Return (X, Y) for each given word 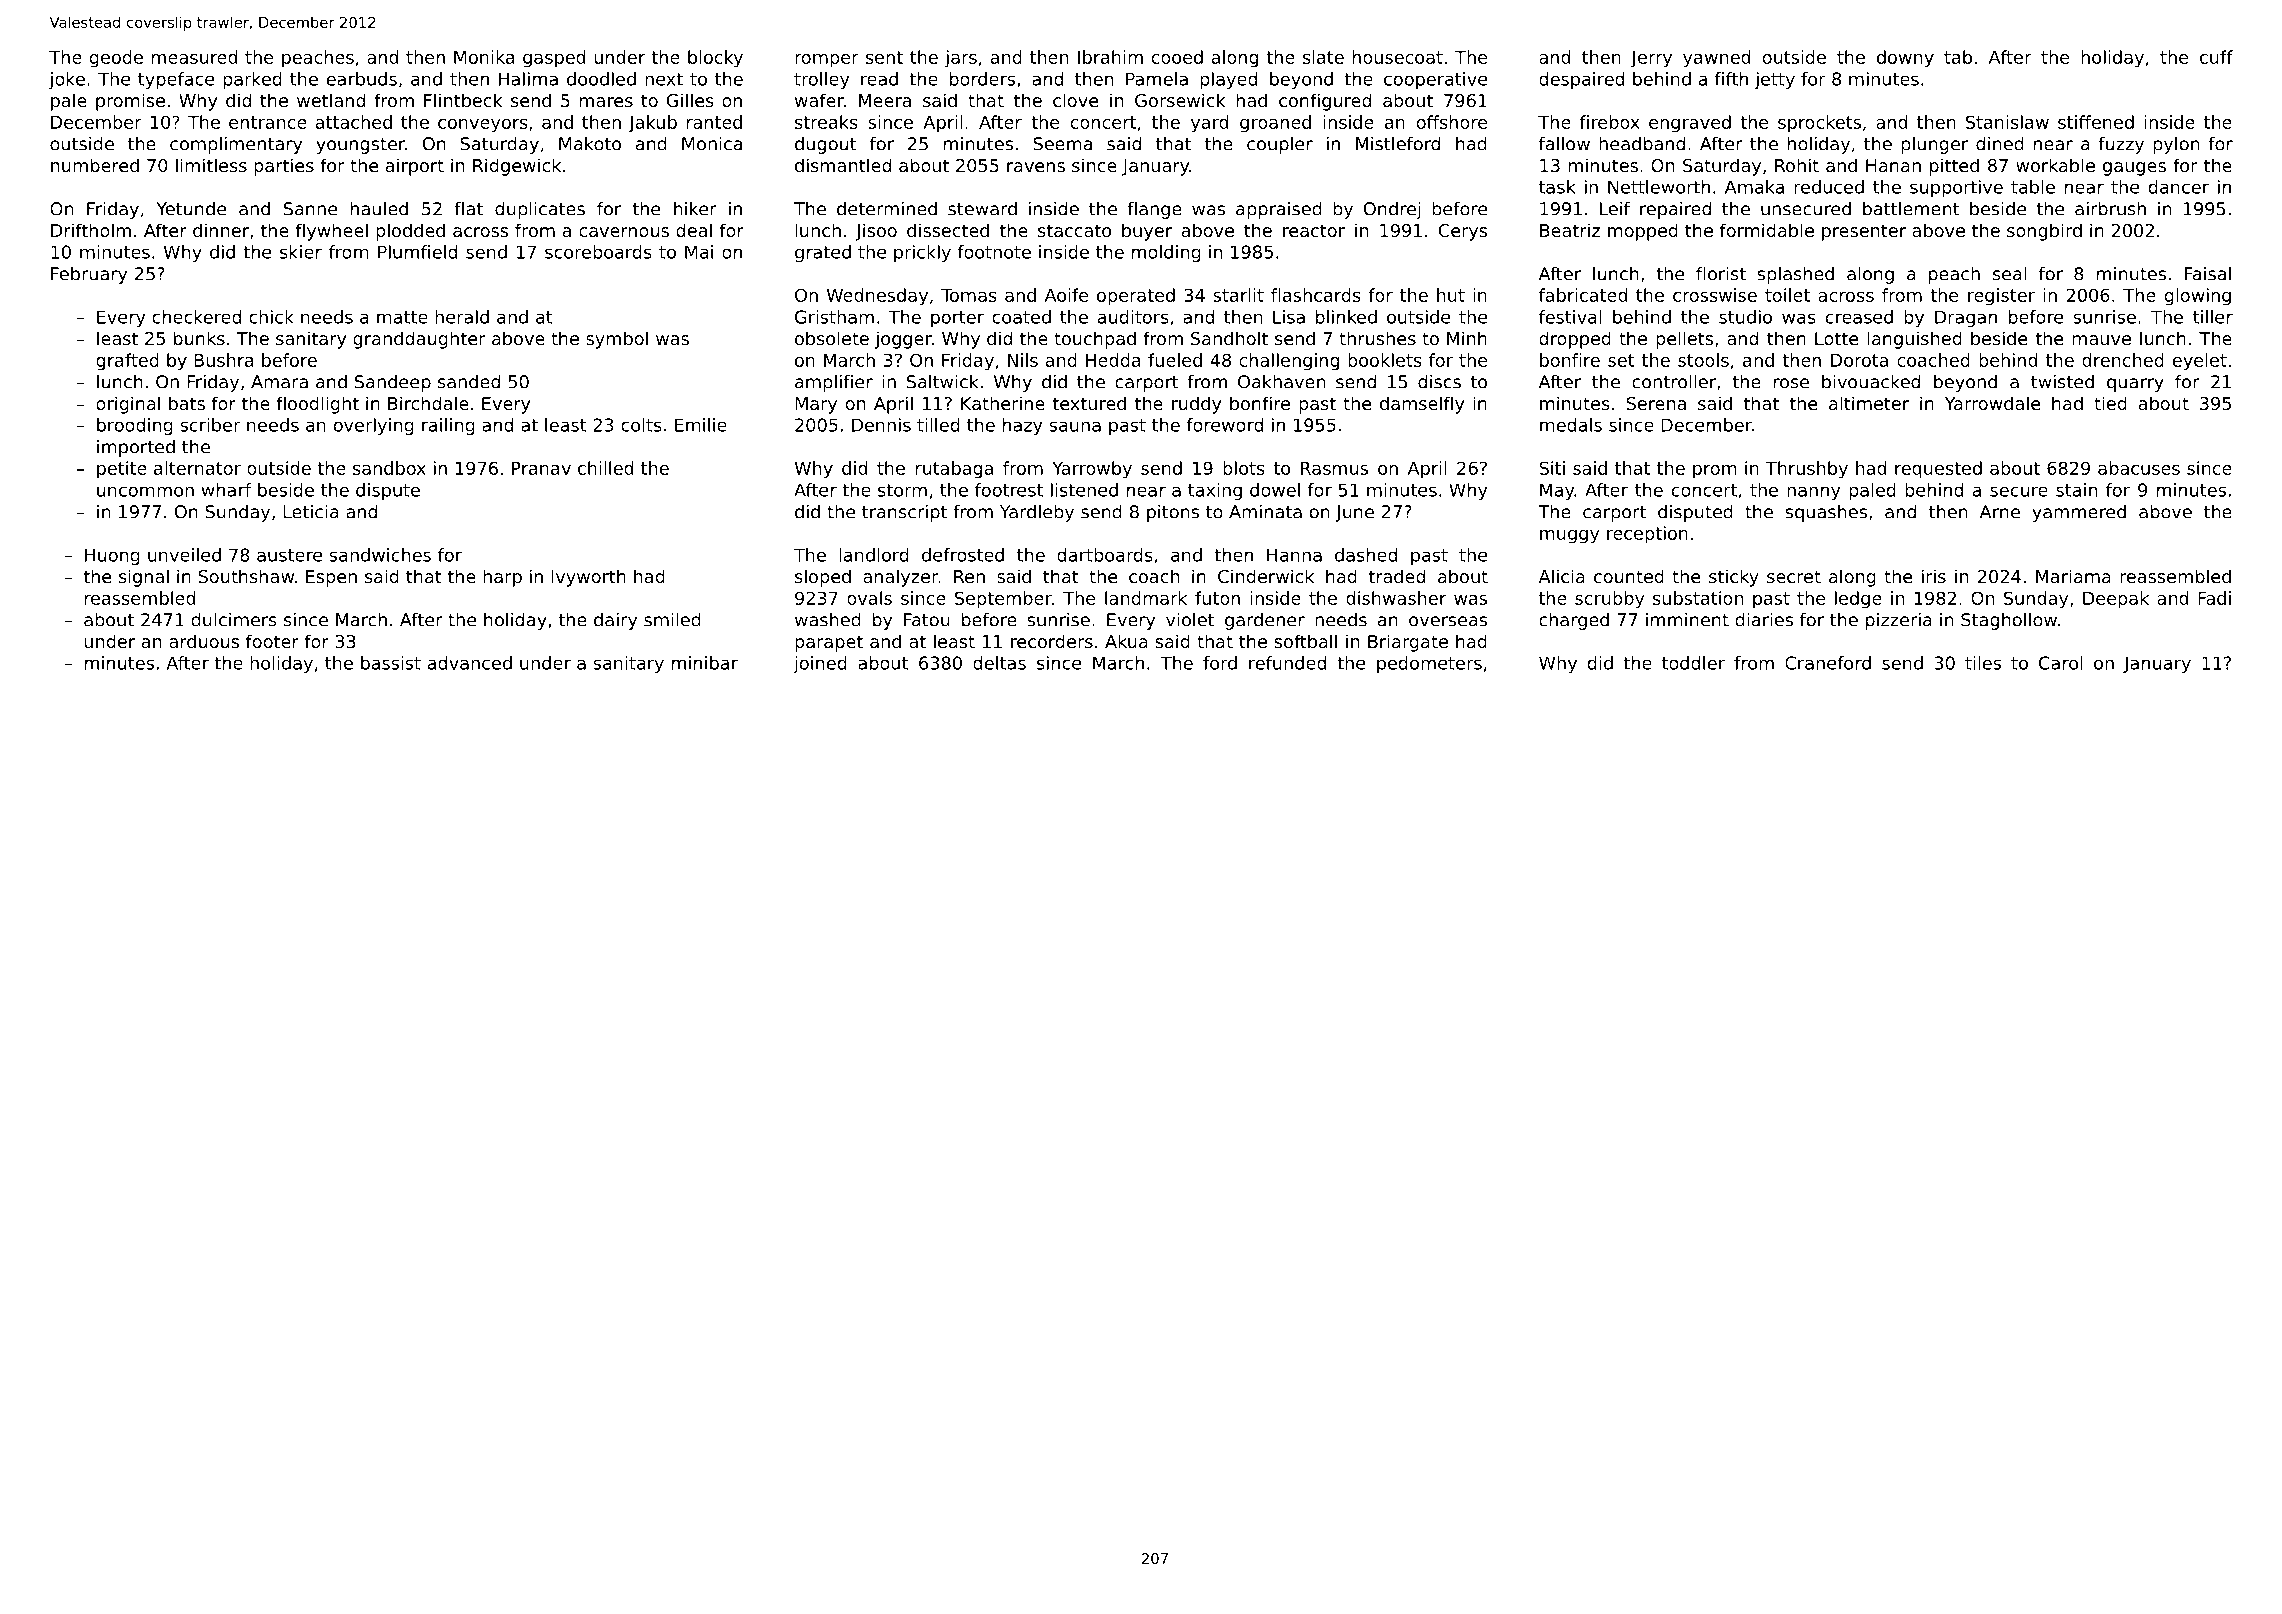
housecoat (1398, 57)
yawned (1716, 59)
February (89, 275)
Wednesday (877, 297)
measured (194, 57)
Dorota (1859, 360)
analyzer (900, 578)
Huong (112, 556)
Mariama (2073, 576)
